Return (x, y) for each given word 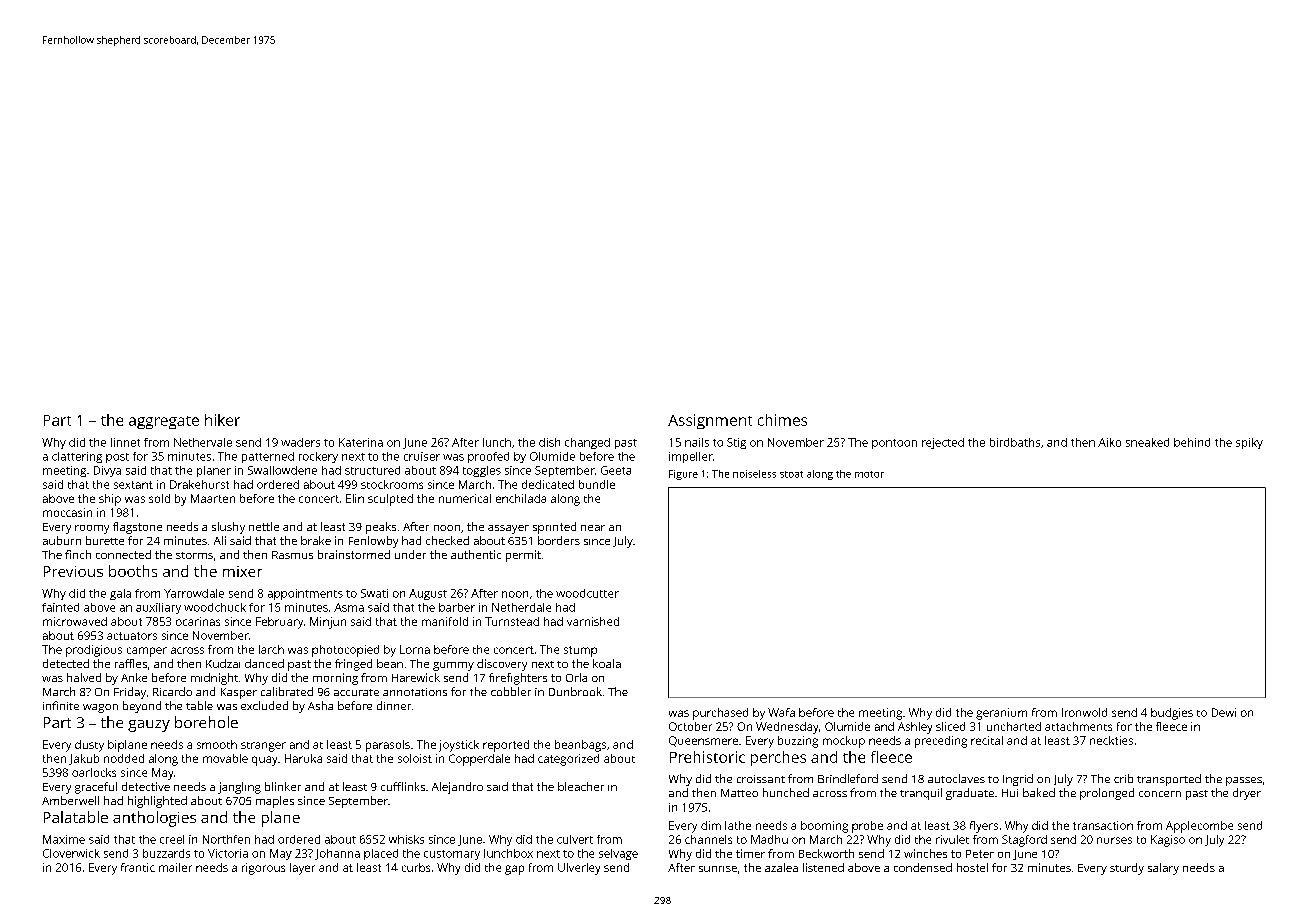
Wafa (781, 712)
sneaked (1147, 442)
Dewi (1224, 712)
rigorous (263, 869)
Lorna (415, 649)
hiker (222, 420)
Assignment (710, 421)
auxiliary (158, 608)
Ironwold (1084, 712)
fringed (353, 665)
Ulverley (579, 869)
